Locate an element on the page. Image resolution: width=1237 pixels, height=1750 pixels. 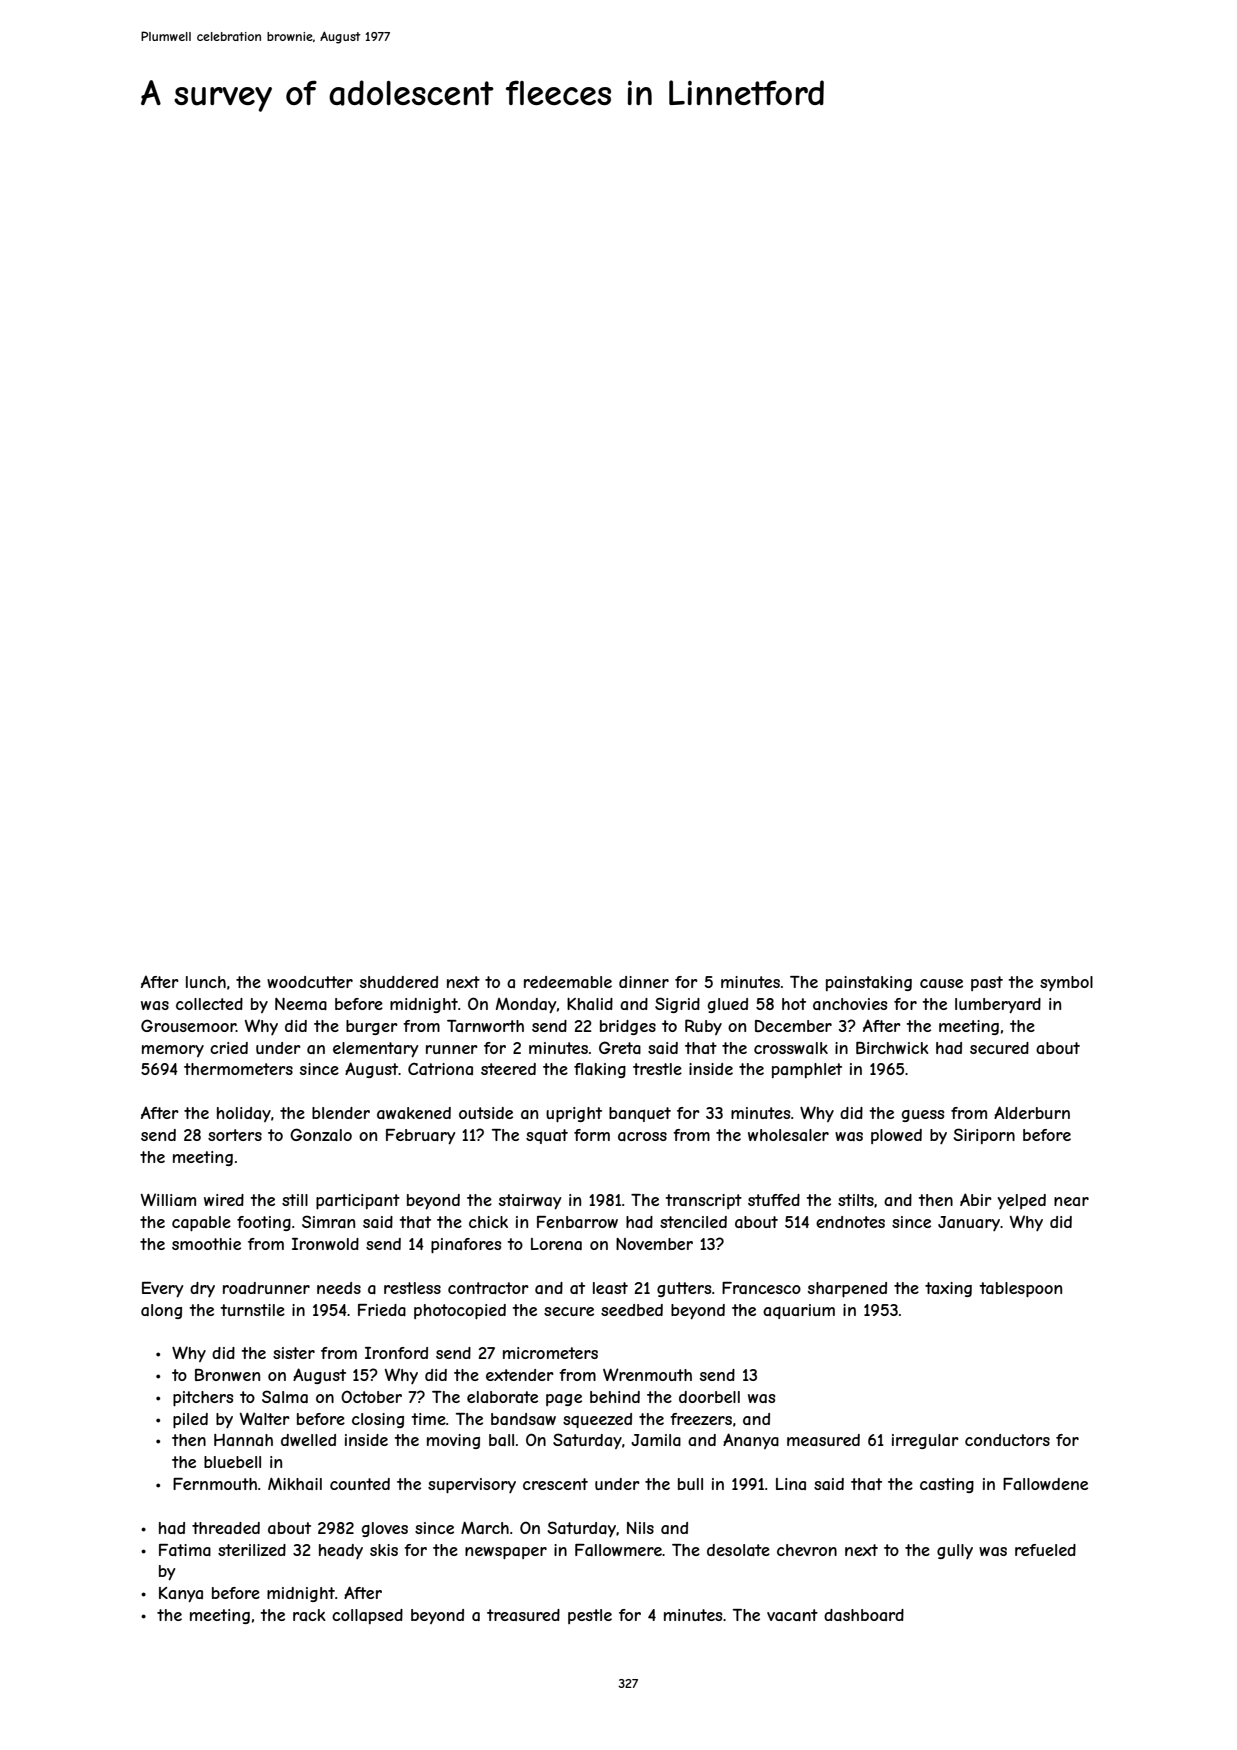
counted is located at coordinates (360, 1484).
